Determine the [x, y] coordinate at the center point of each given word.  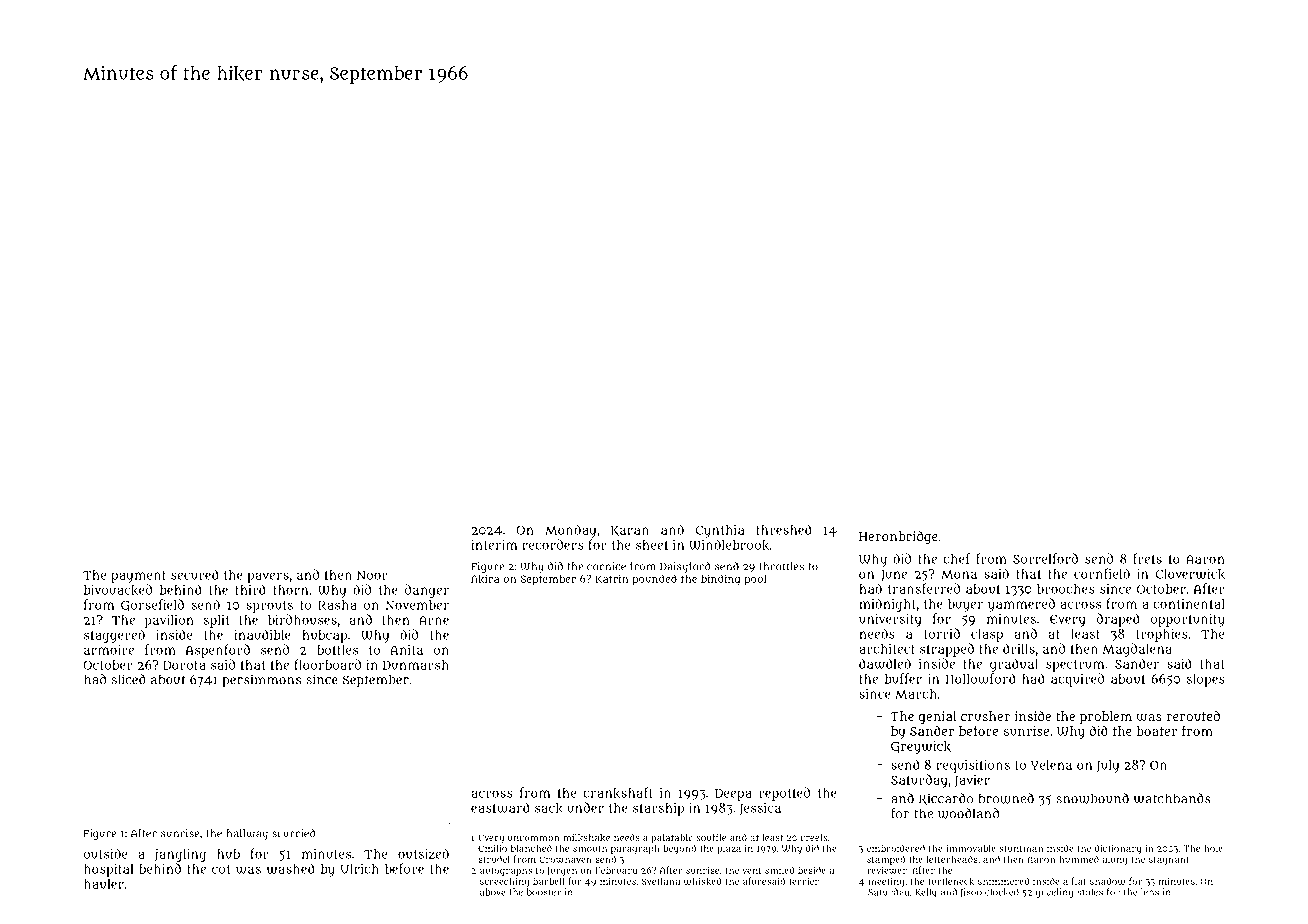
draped [1118, 620]
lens [1150, 892]
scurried [293, 833]
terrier [804, 881]
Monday [570, 531]
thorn [291, 590]
